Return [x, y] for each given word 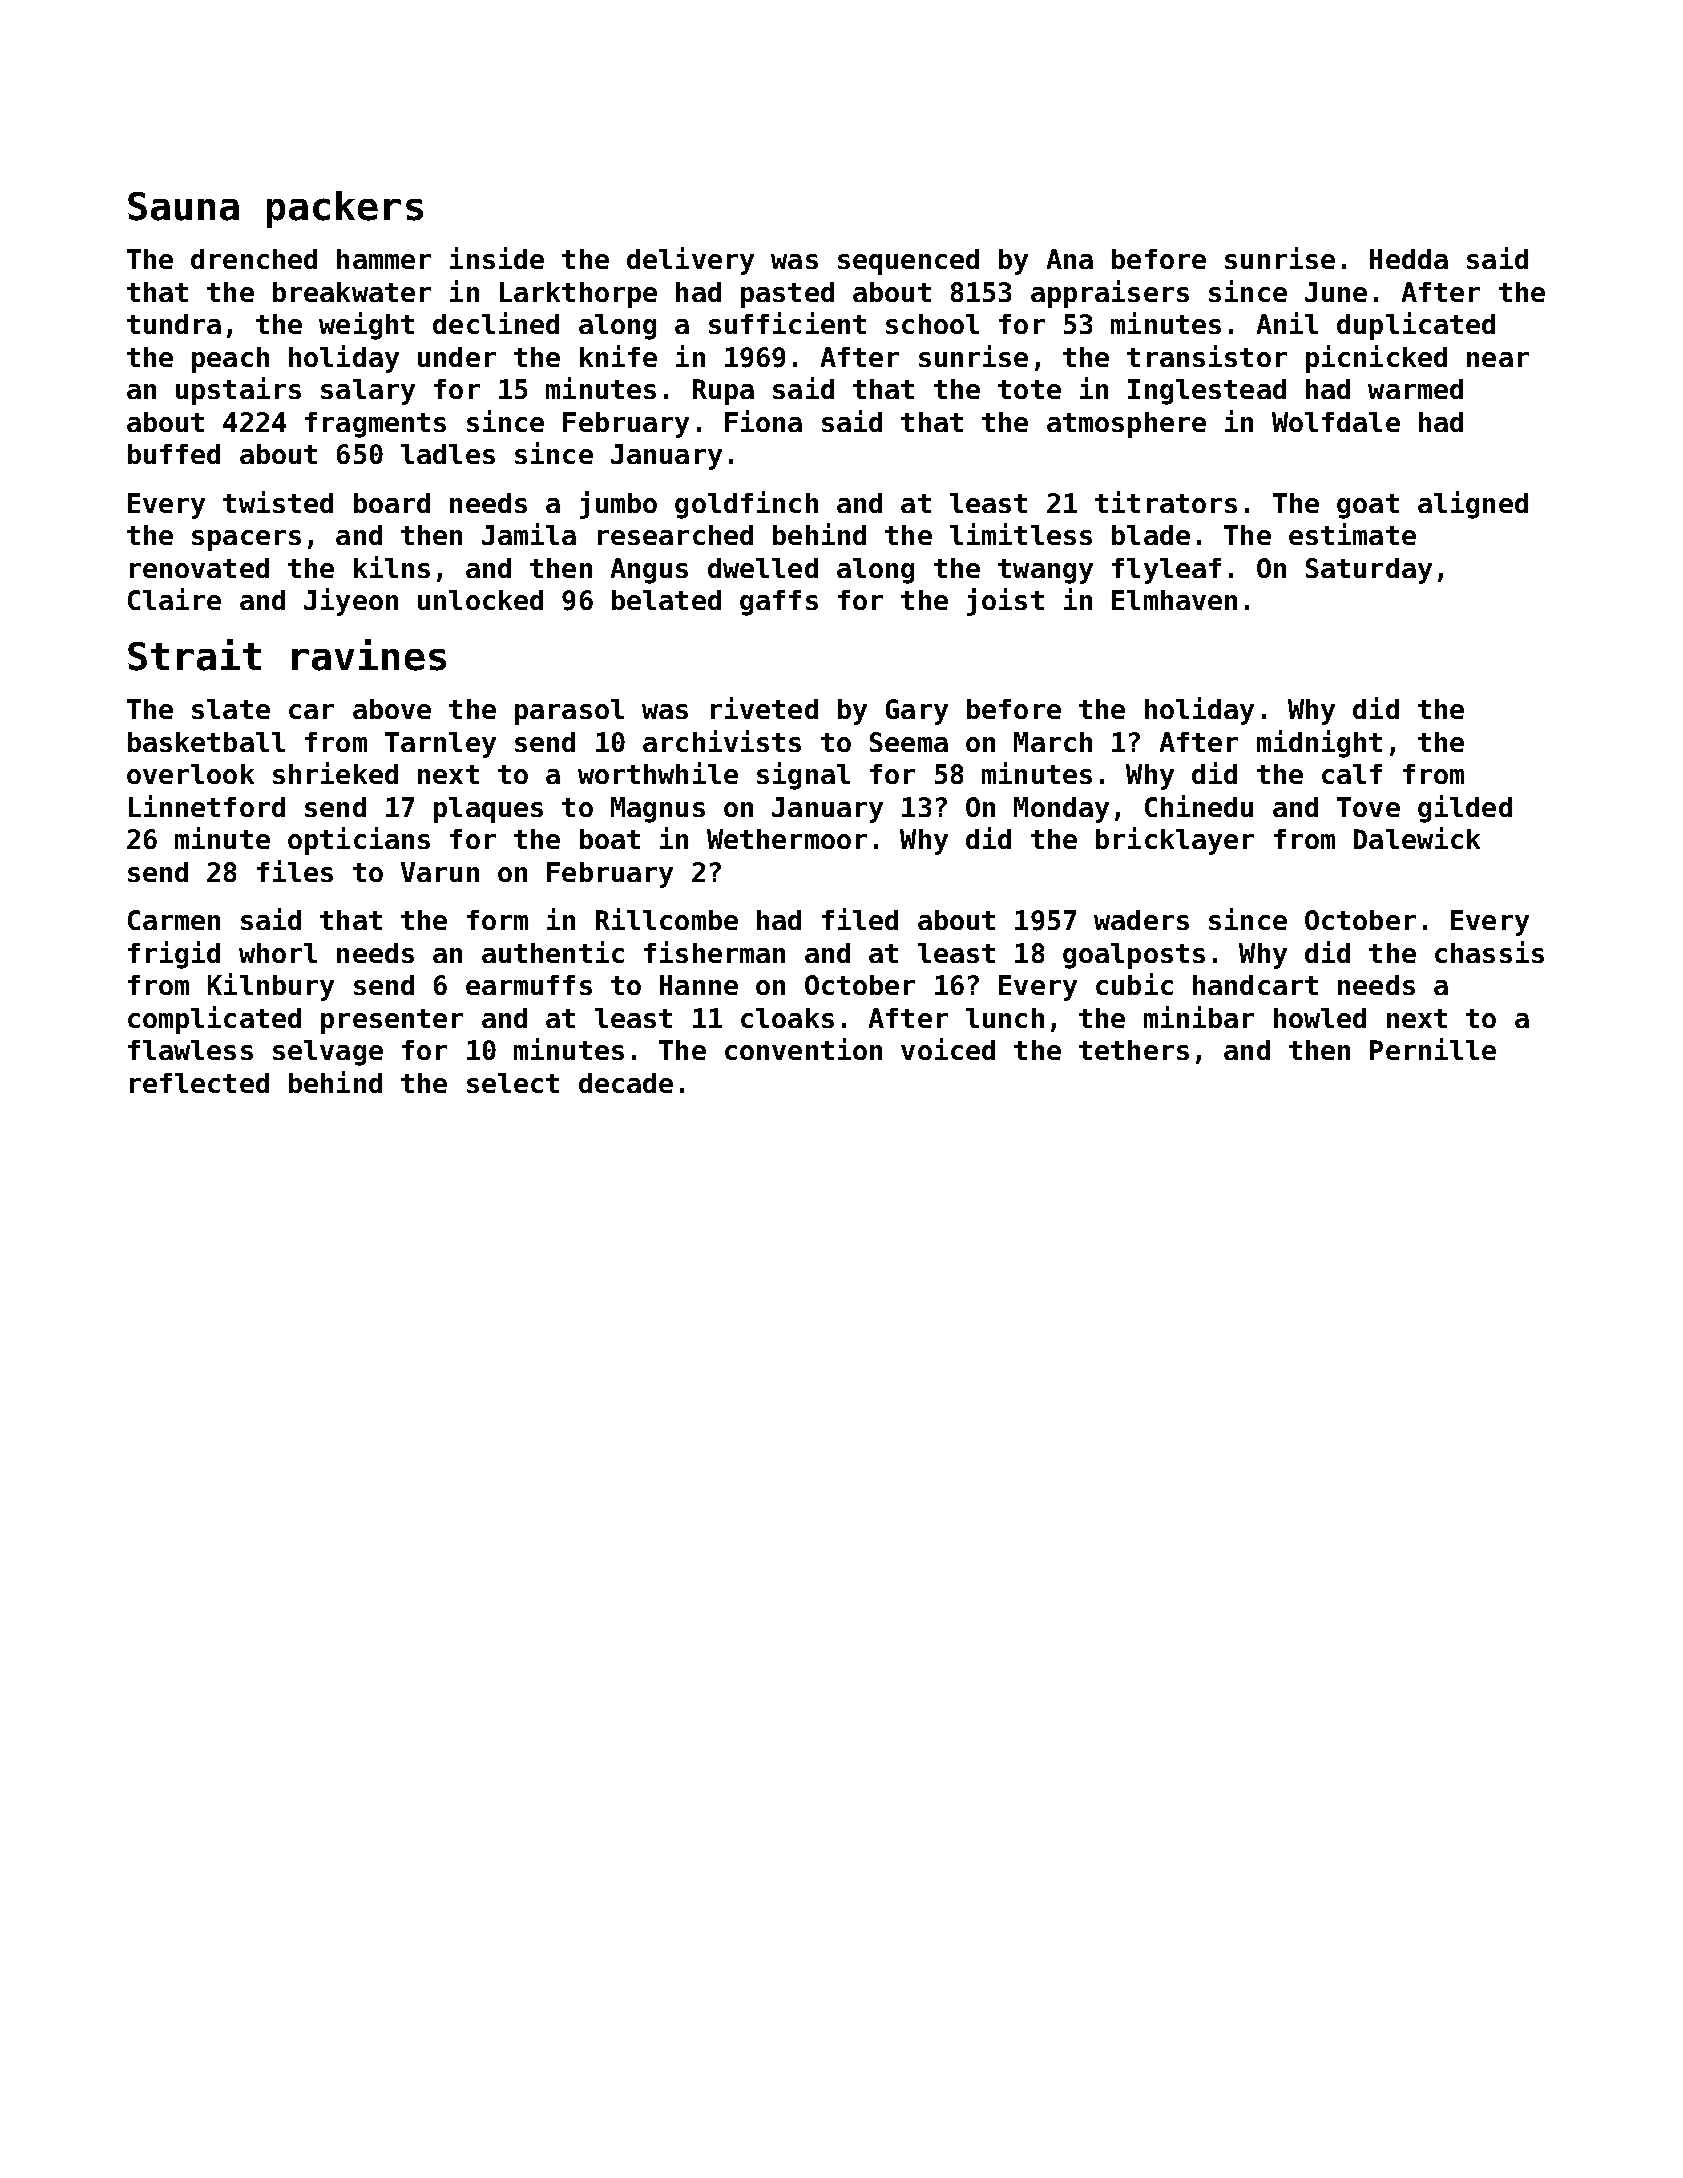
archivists [722, 741]
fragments [375, 425]
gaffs [779, 603]
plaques [488, 810]
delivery [690, 261]
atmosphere [1126, 425]
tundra [174, 324]
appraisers [1110, 294]
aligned [1473, 505]
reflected [199, 1083]
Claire [174, 599]
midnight [1319, 744]
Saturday [1369, 571]
